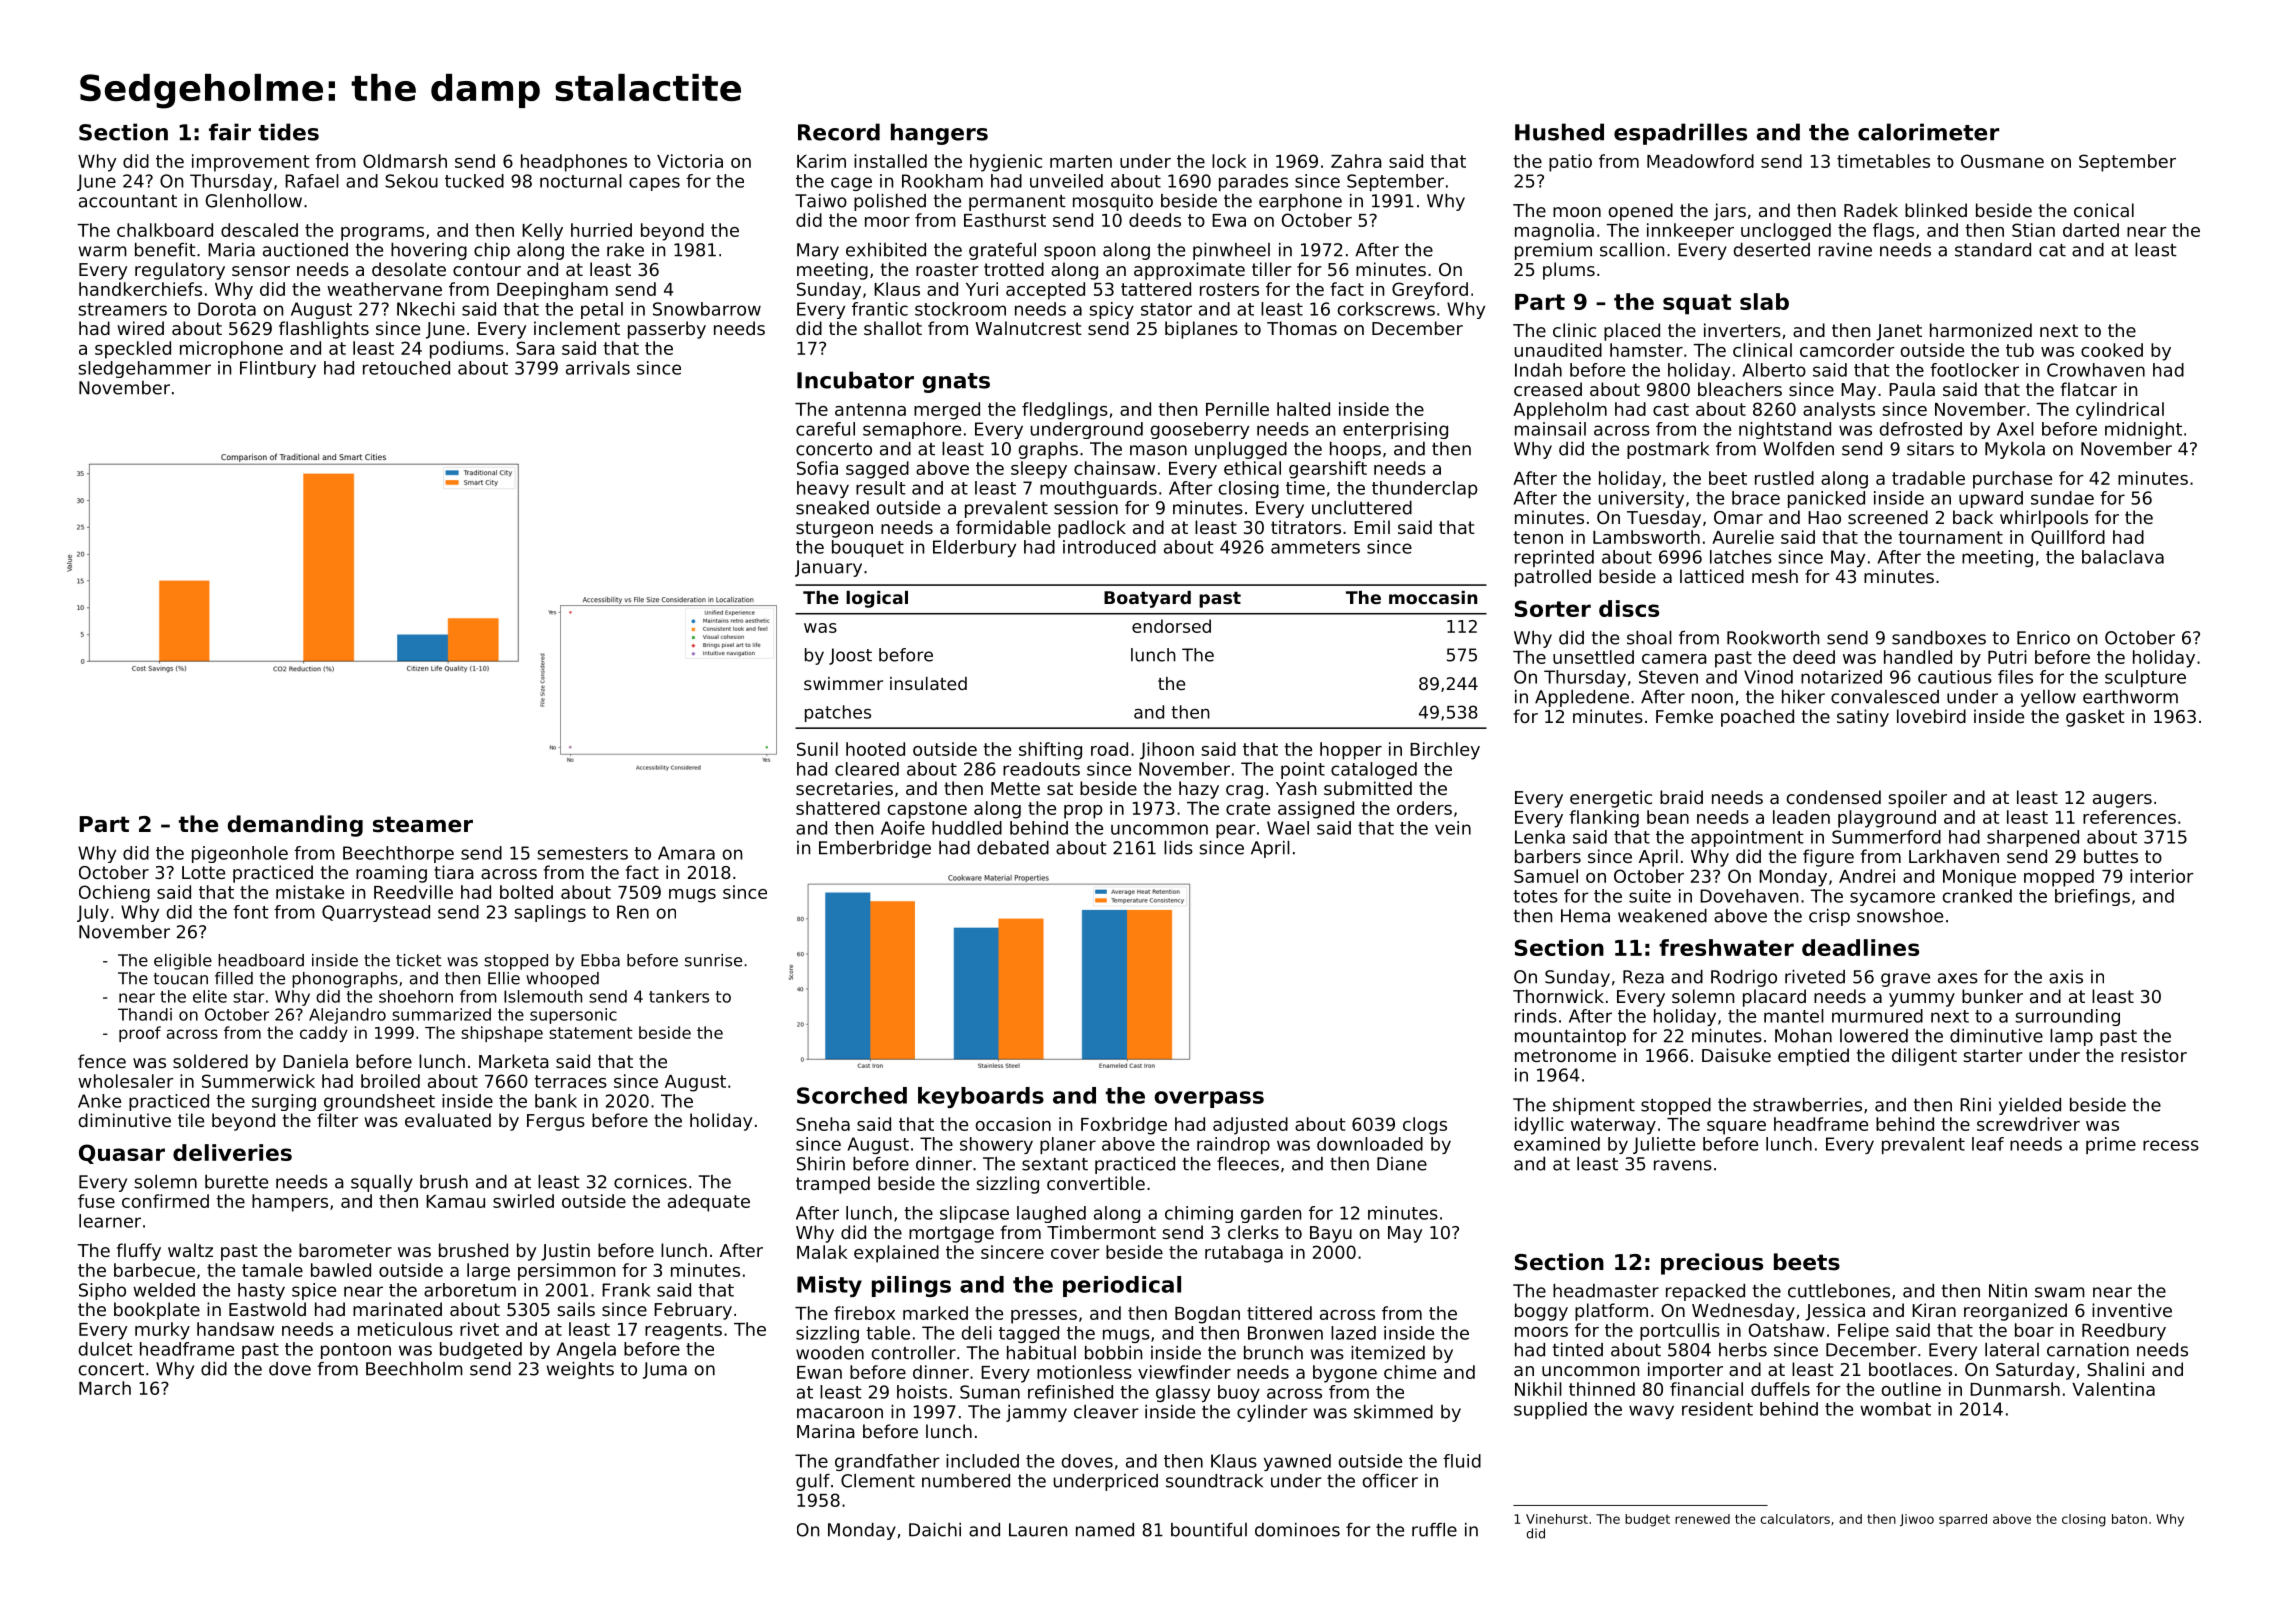 The image size is (2282, 1614). I want to click on dulcet, so click(106, 1349).
